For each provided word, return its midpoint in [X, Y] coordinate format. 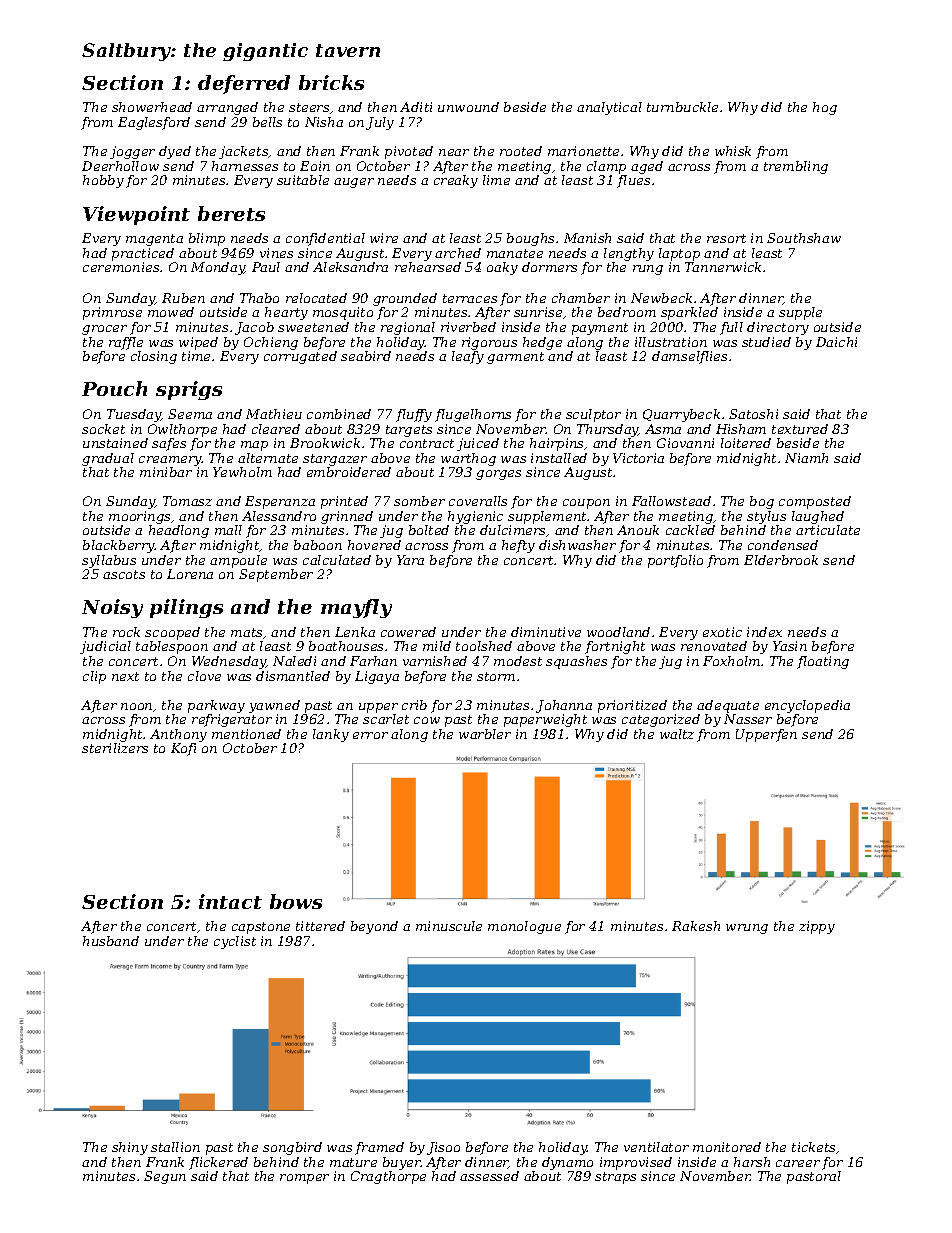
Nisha [324, 122]
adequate [728, 706]
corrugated [300, 357]
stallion [175, 1147]
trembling [796, 167]
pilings [186, 608]
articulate [828, 530]
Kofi [183, 749]
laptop [679, 254]
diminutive [546, 632]
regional [408, 328]
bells [267, 122]
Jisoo [443, 1148]
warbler [485, 734]
